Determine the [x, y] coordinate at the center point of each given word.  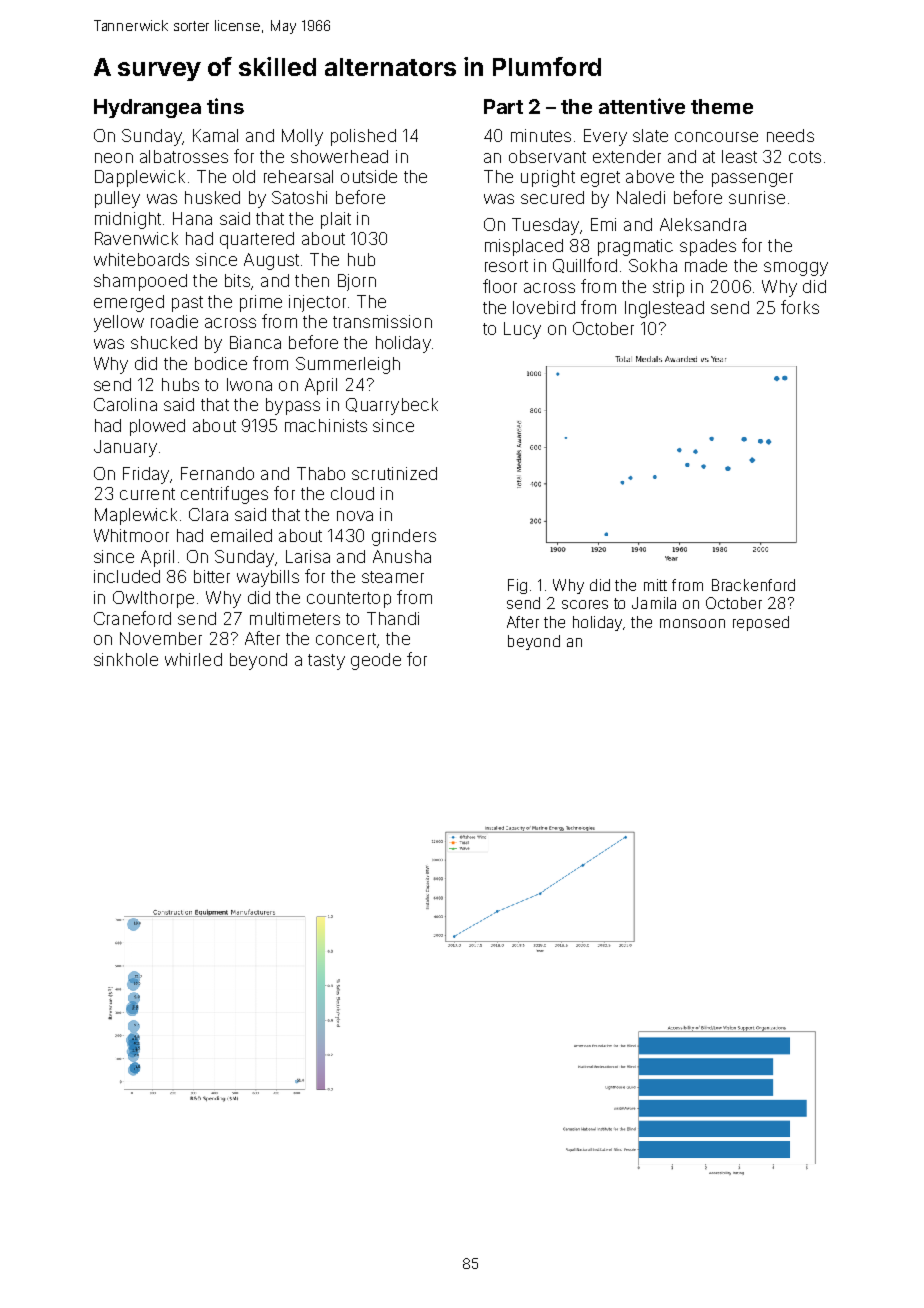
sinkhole [126, 659]
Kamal [215, 135]
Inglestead [664, 309]
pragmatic [635, 247]
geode [376, 661]
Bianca [255, 342]
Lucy [522, 330]
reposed [761, 623]
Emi [603, 224]
